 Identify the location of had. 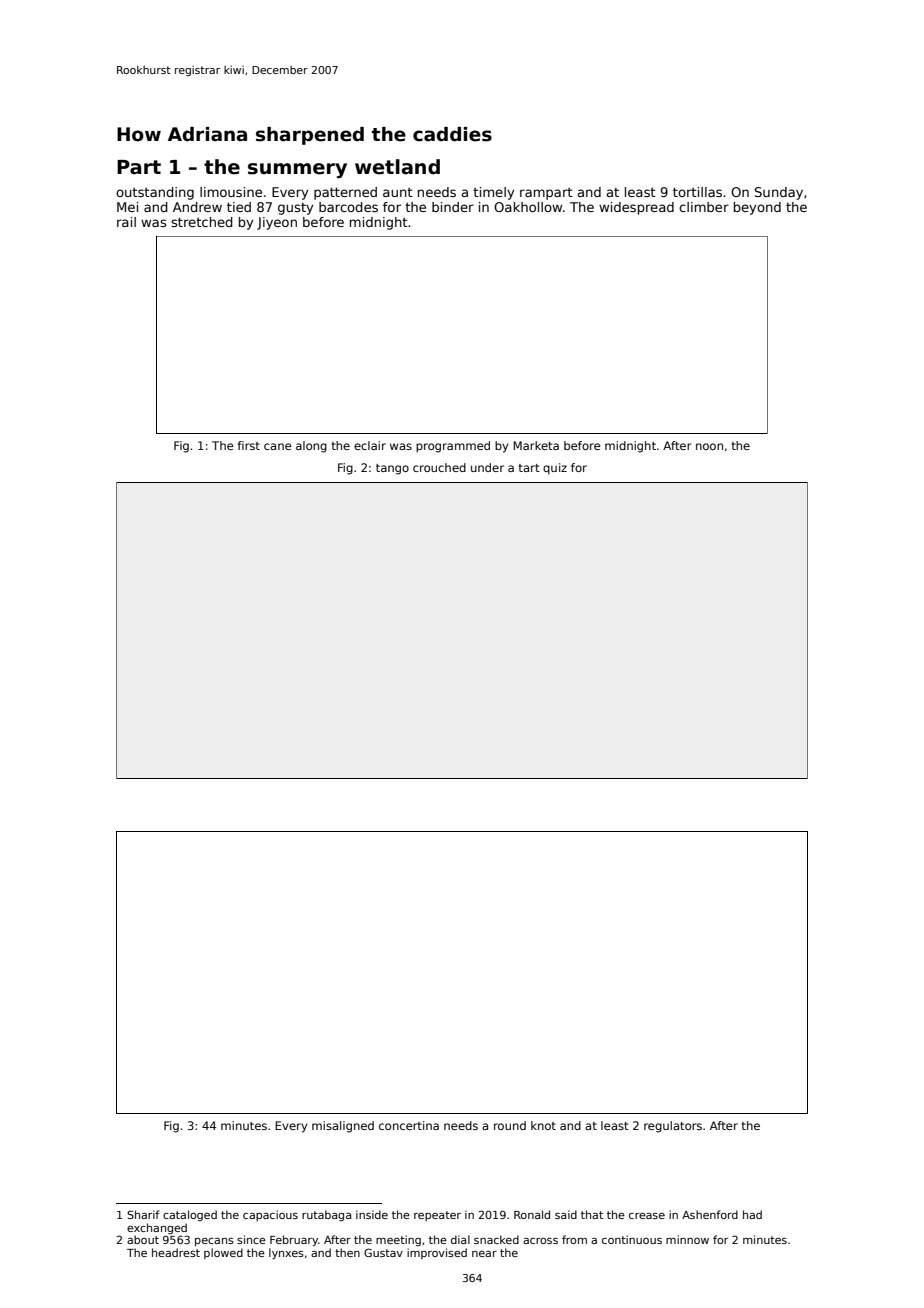
(752, 1214).
